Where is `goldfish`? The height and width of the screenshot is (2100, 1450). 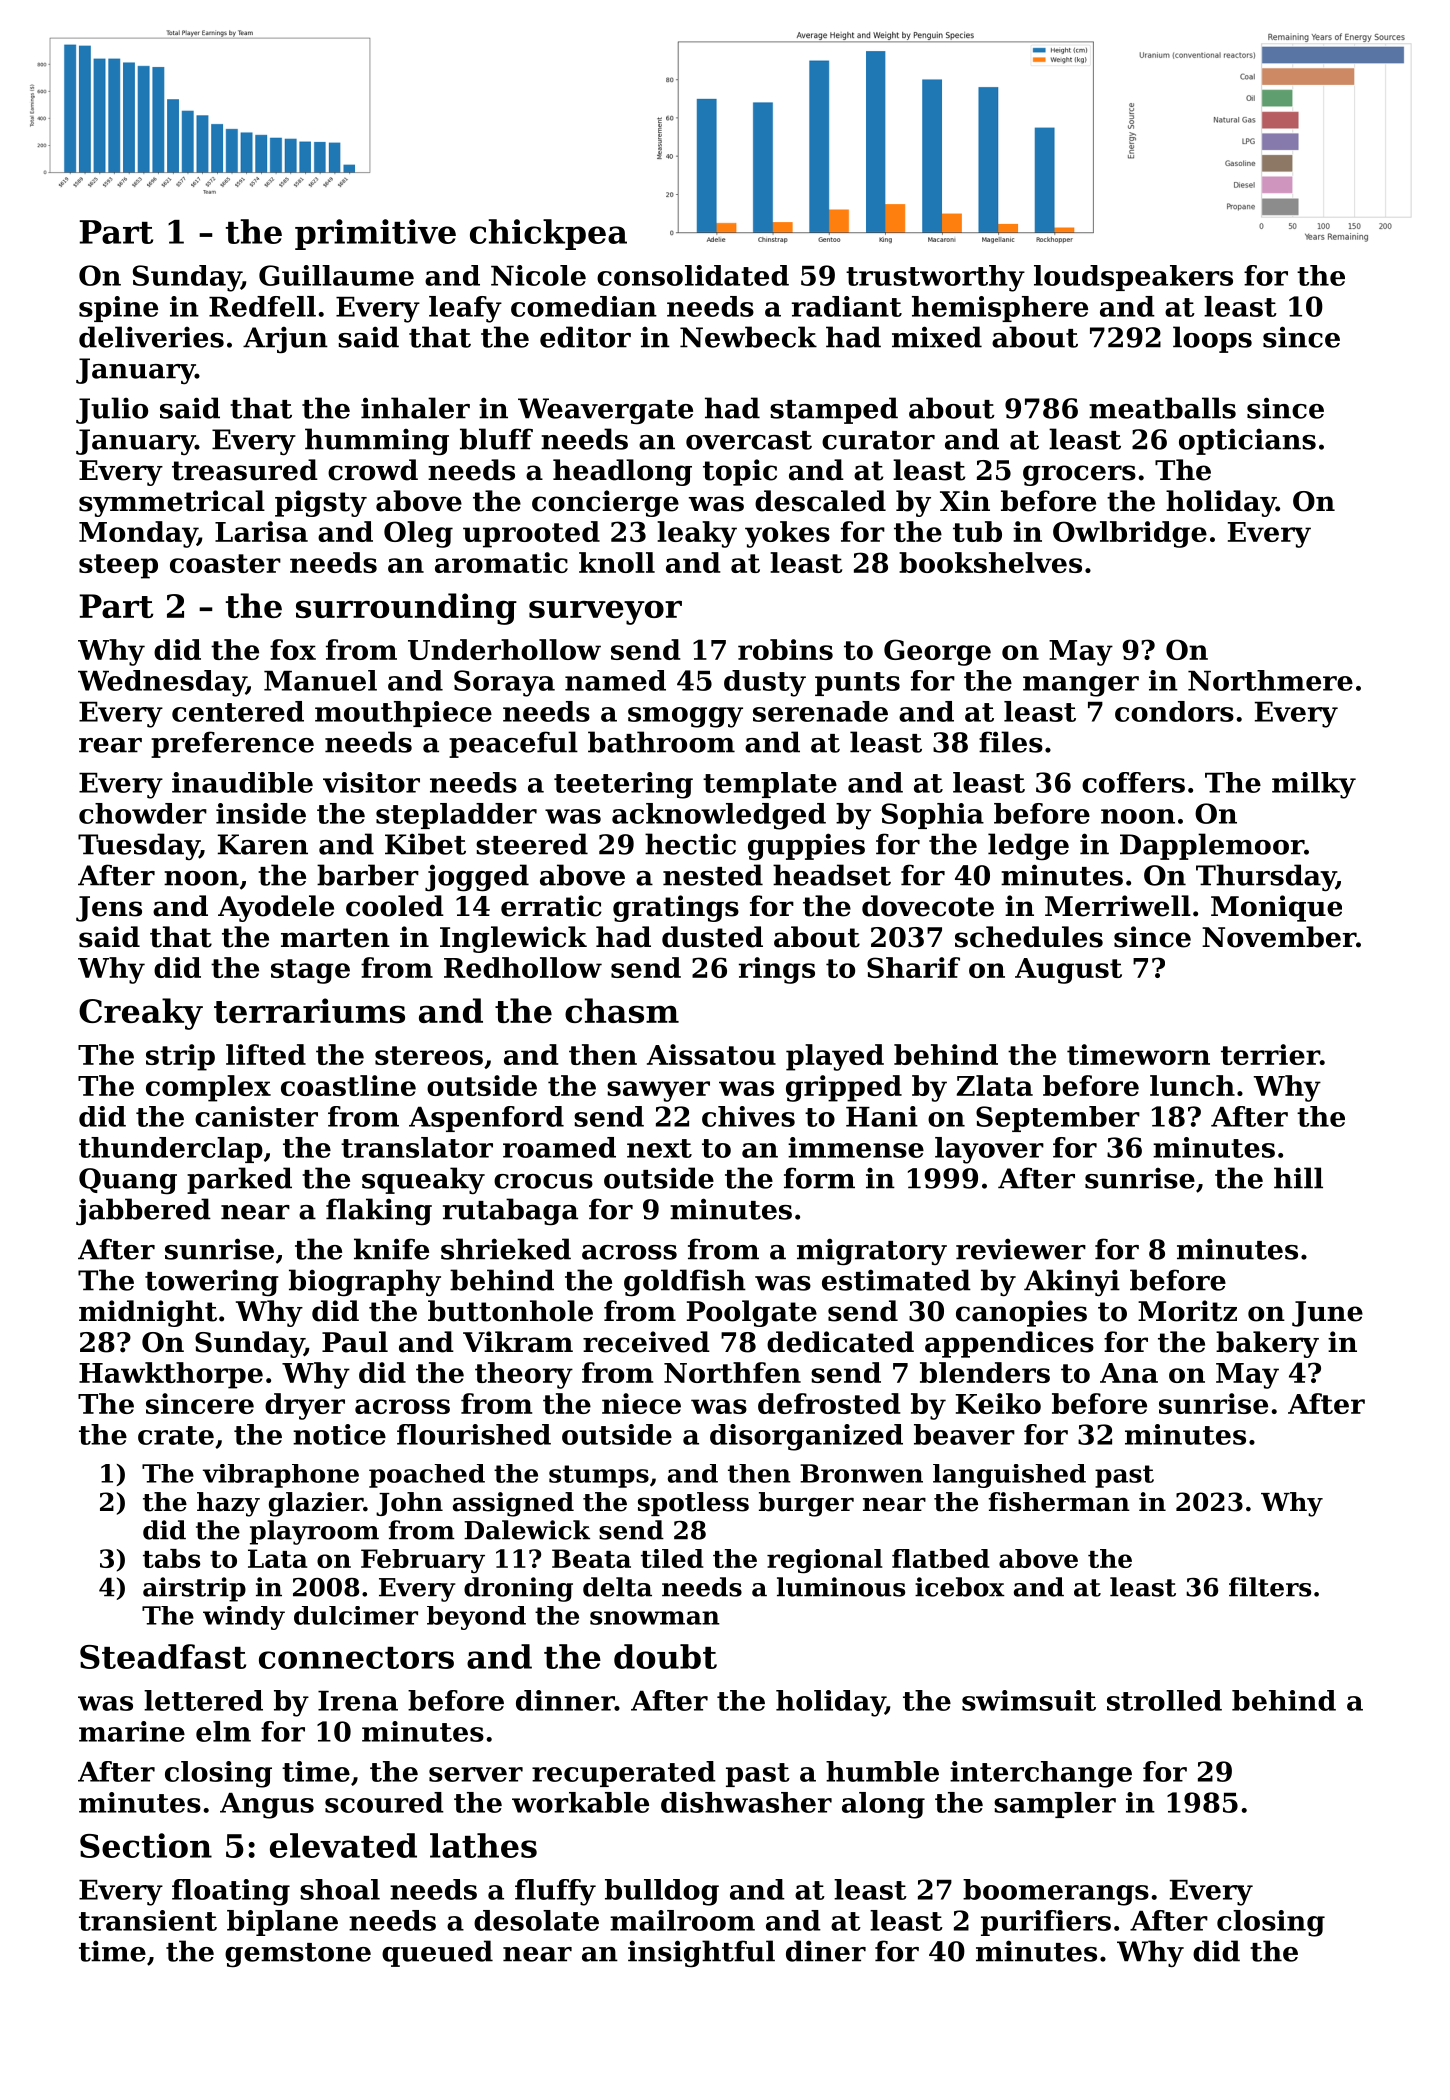
goldfish is located at coordinates (685, 1282).
